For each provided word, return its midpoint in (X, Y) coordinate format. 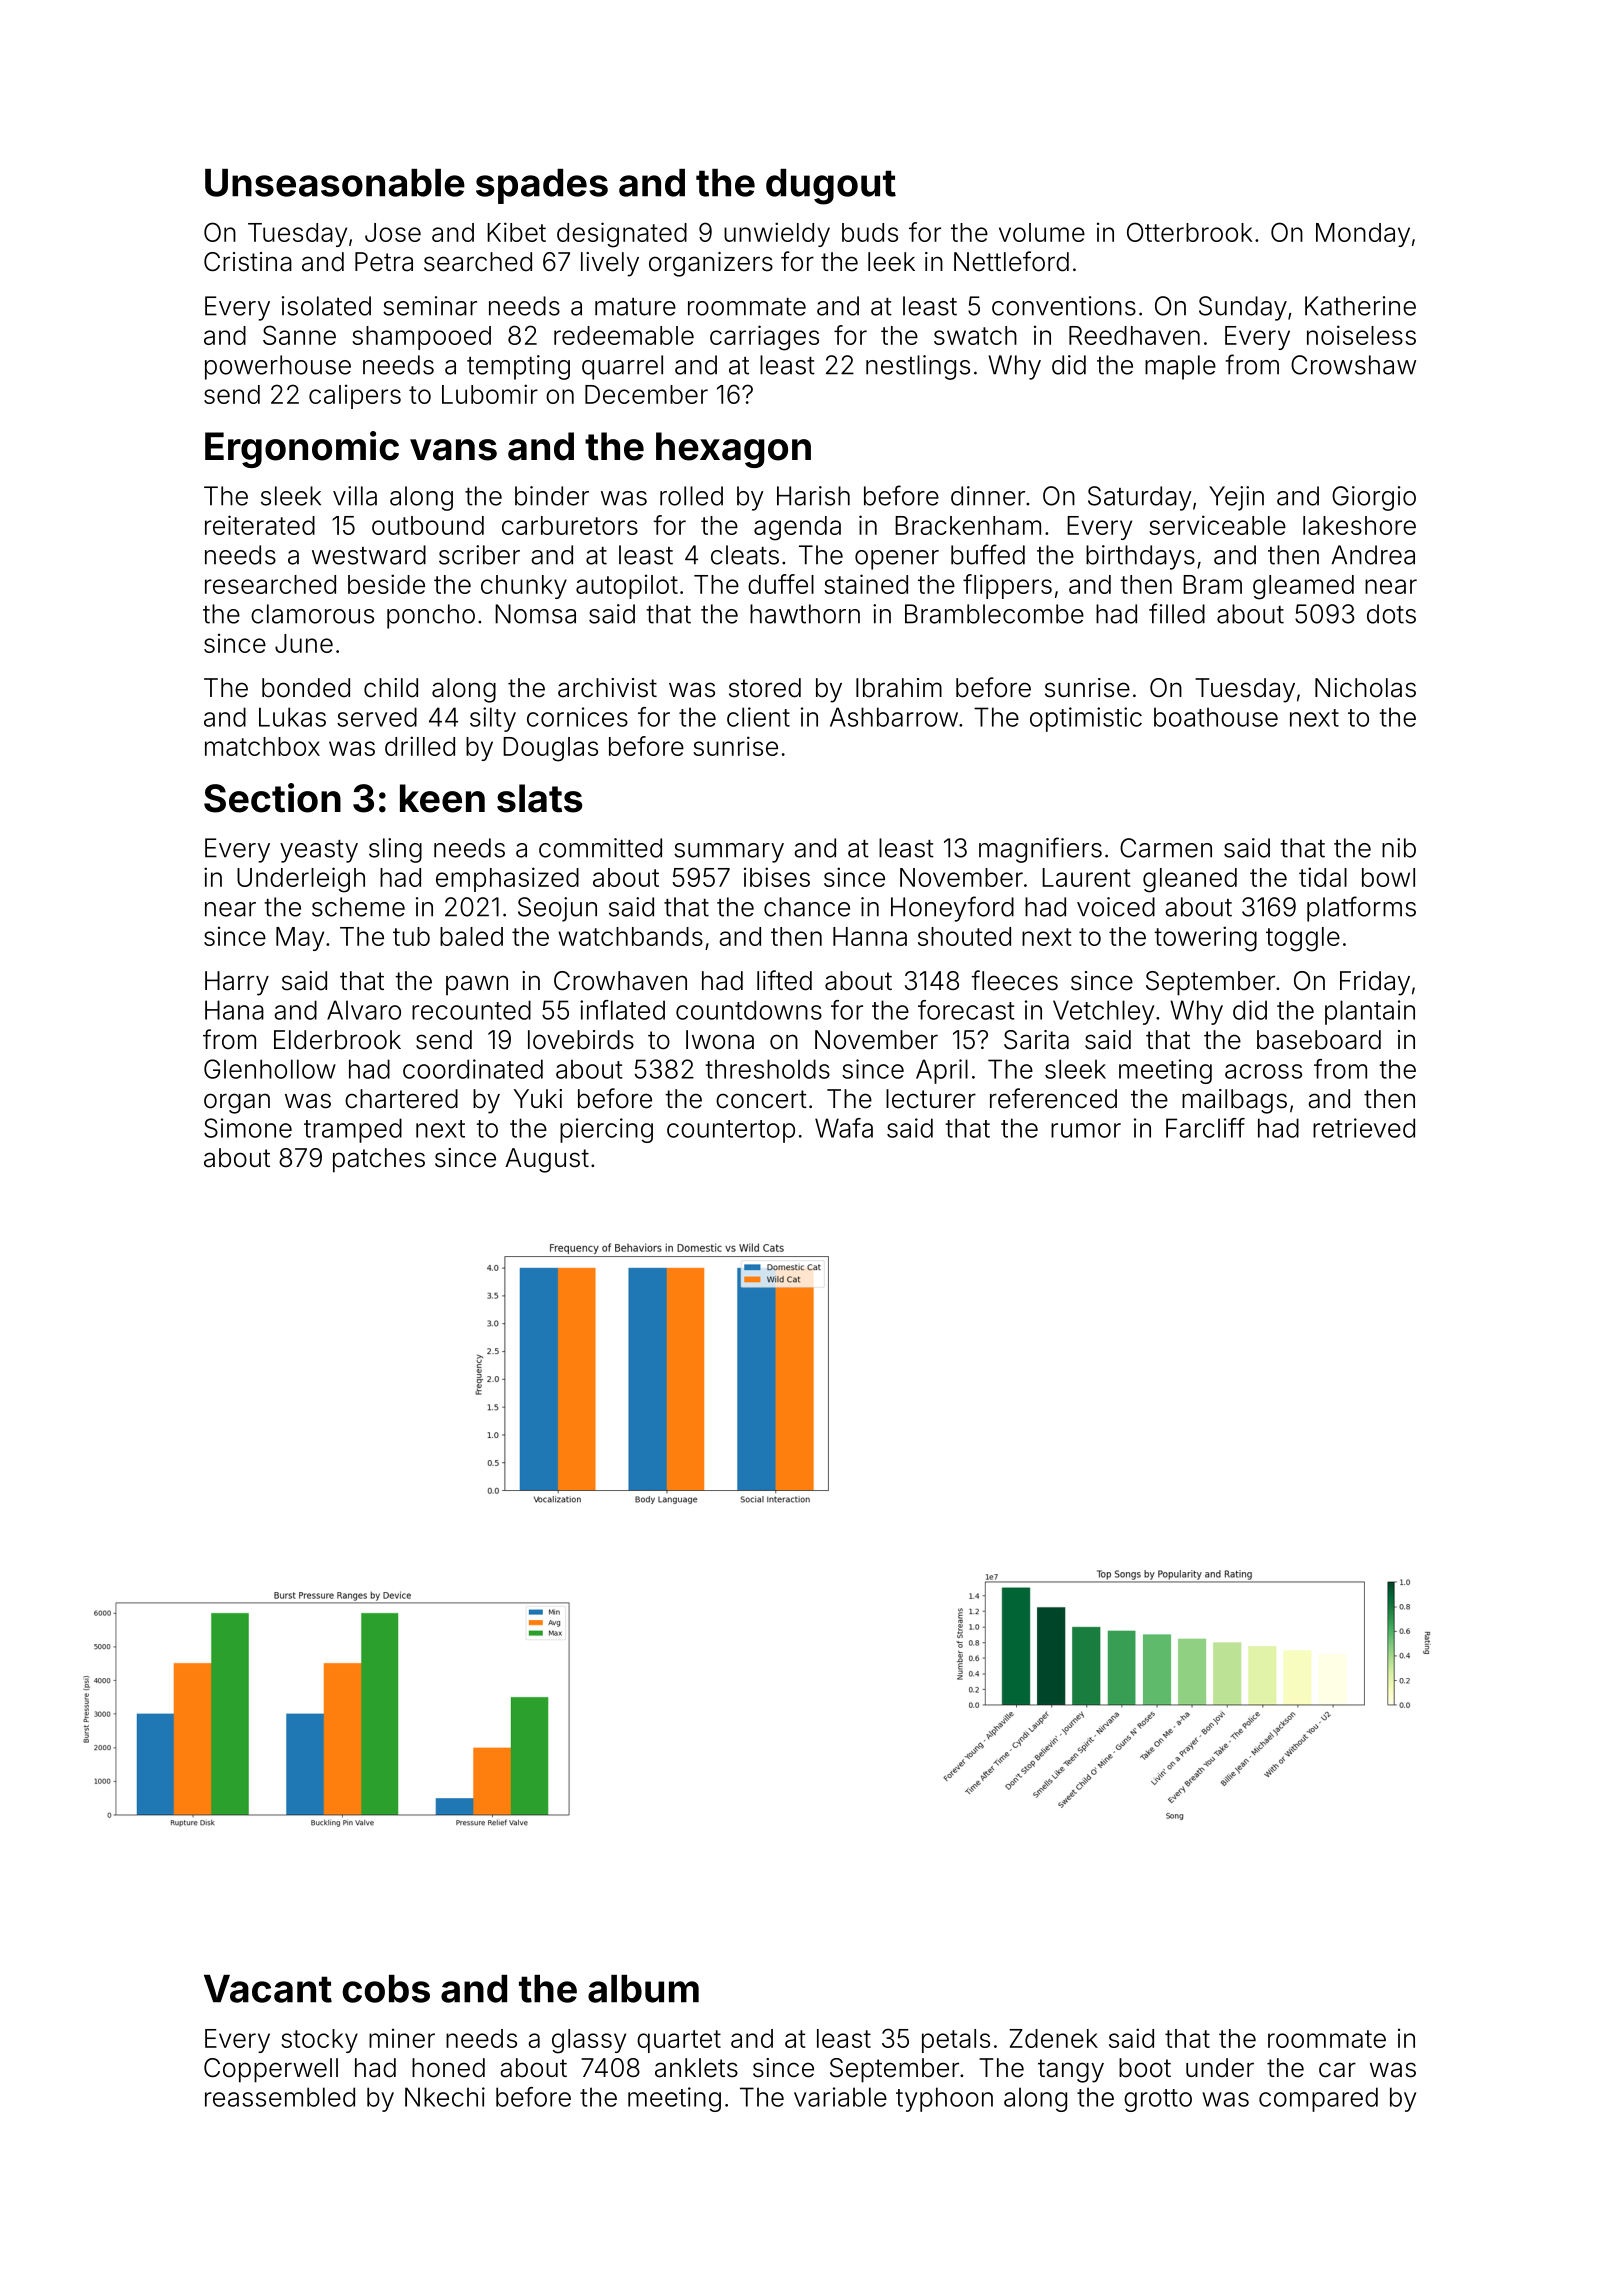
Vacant (268, 1989)
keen (442, 798)
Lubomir (490, 394)
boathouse (1216, 717)
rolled (691, 496)
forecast (966, 1010)
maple (1180, 367)
